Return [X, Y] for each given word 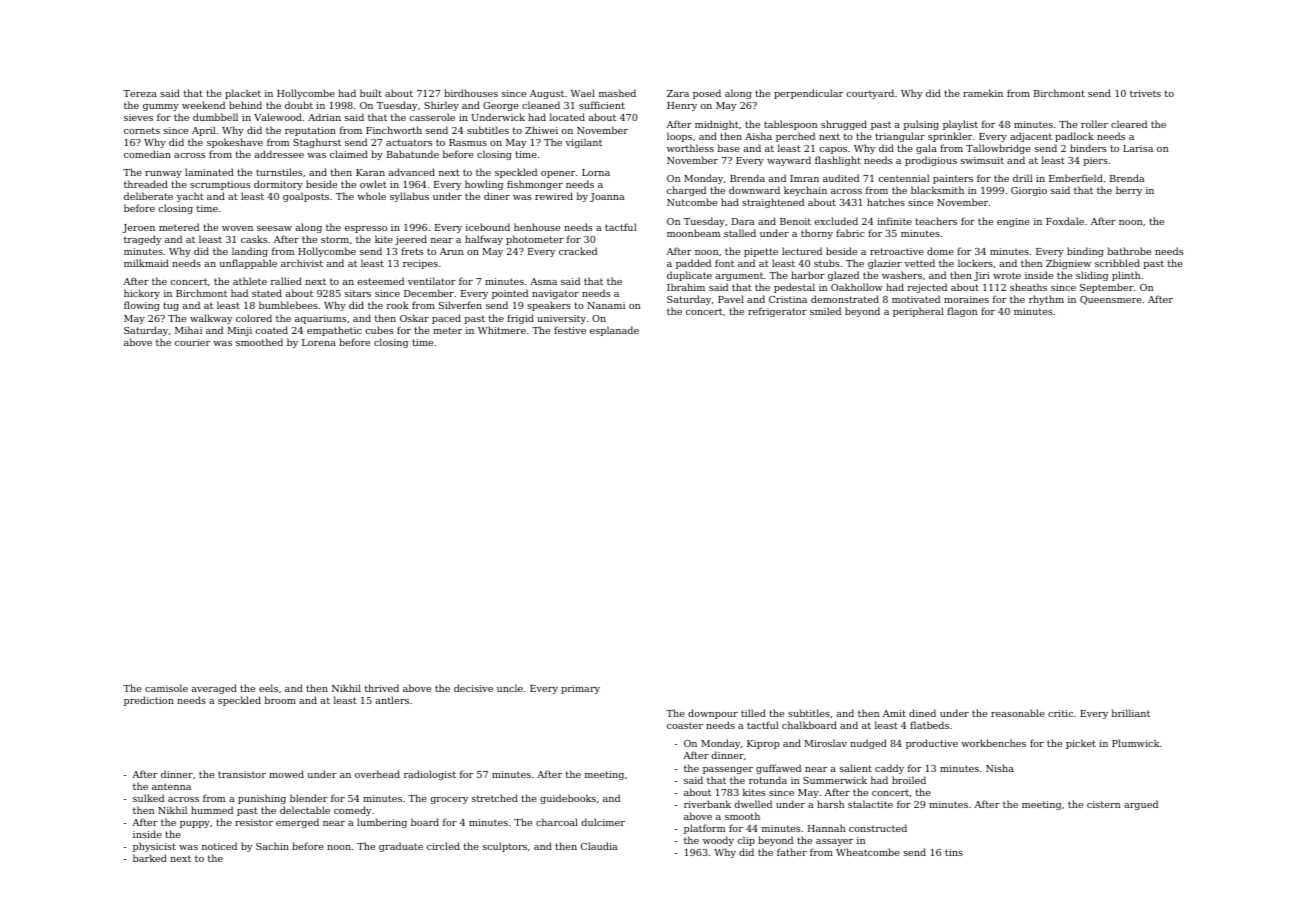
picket [1081, 744]
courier [192, 342]
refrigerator [777, 312]
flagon [962, 312]
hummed [212, 810]
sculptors [505, 847]
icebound [488, 227]
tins [954, 852]
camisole [166, 688]
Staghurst [317, 143]
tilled [753, 713]
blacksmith [937, 190]
